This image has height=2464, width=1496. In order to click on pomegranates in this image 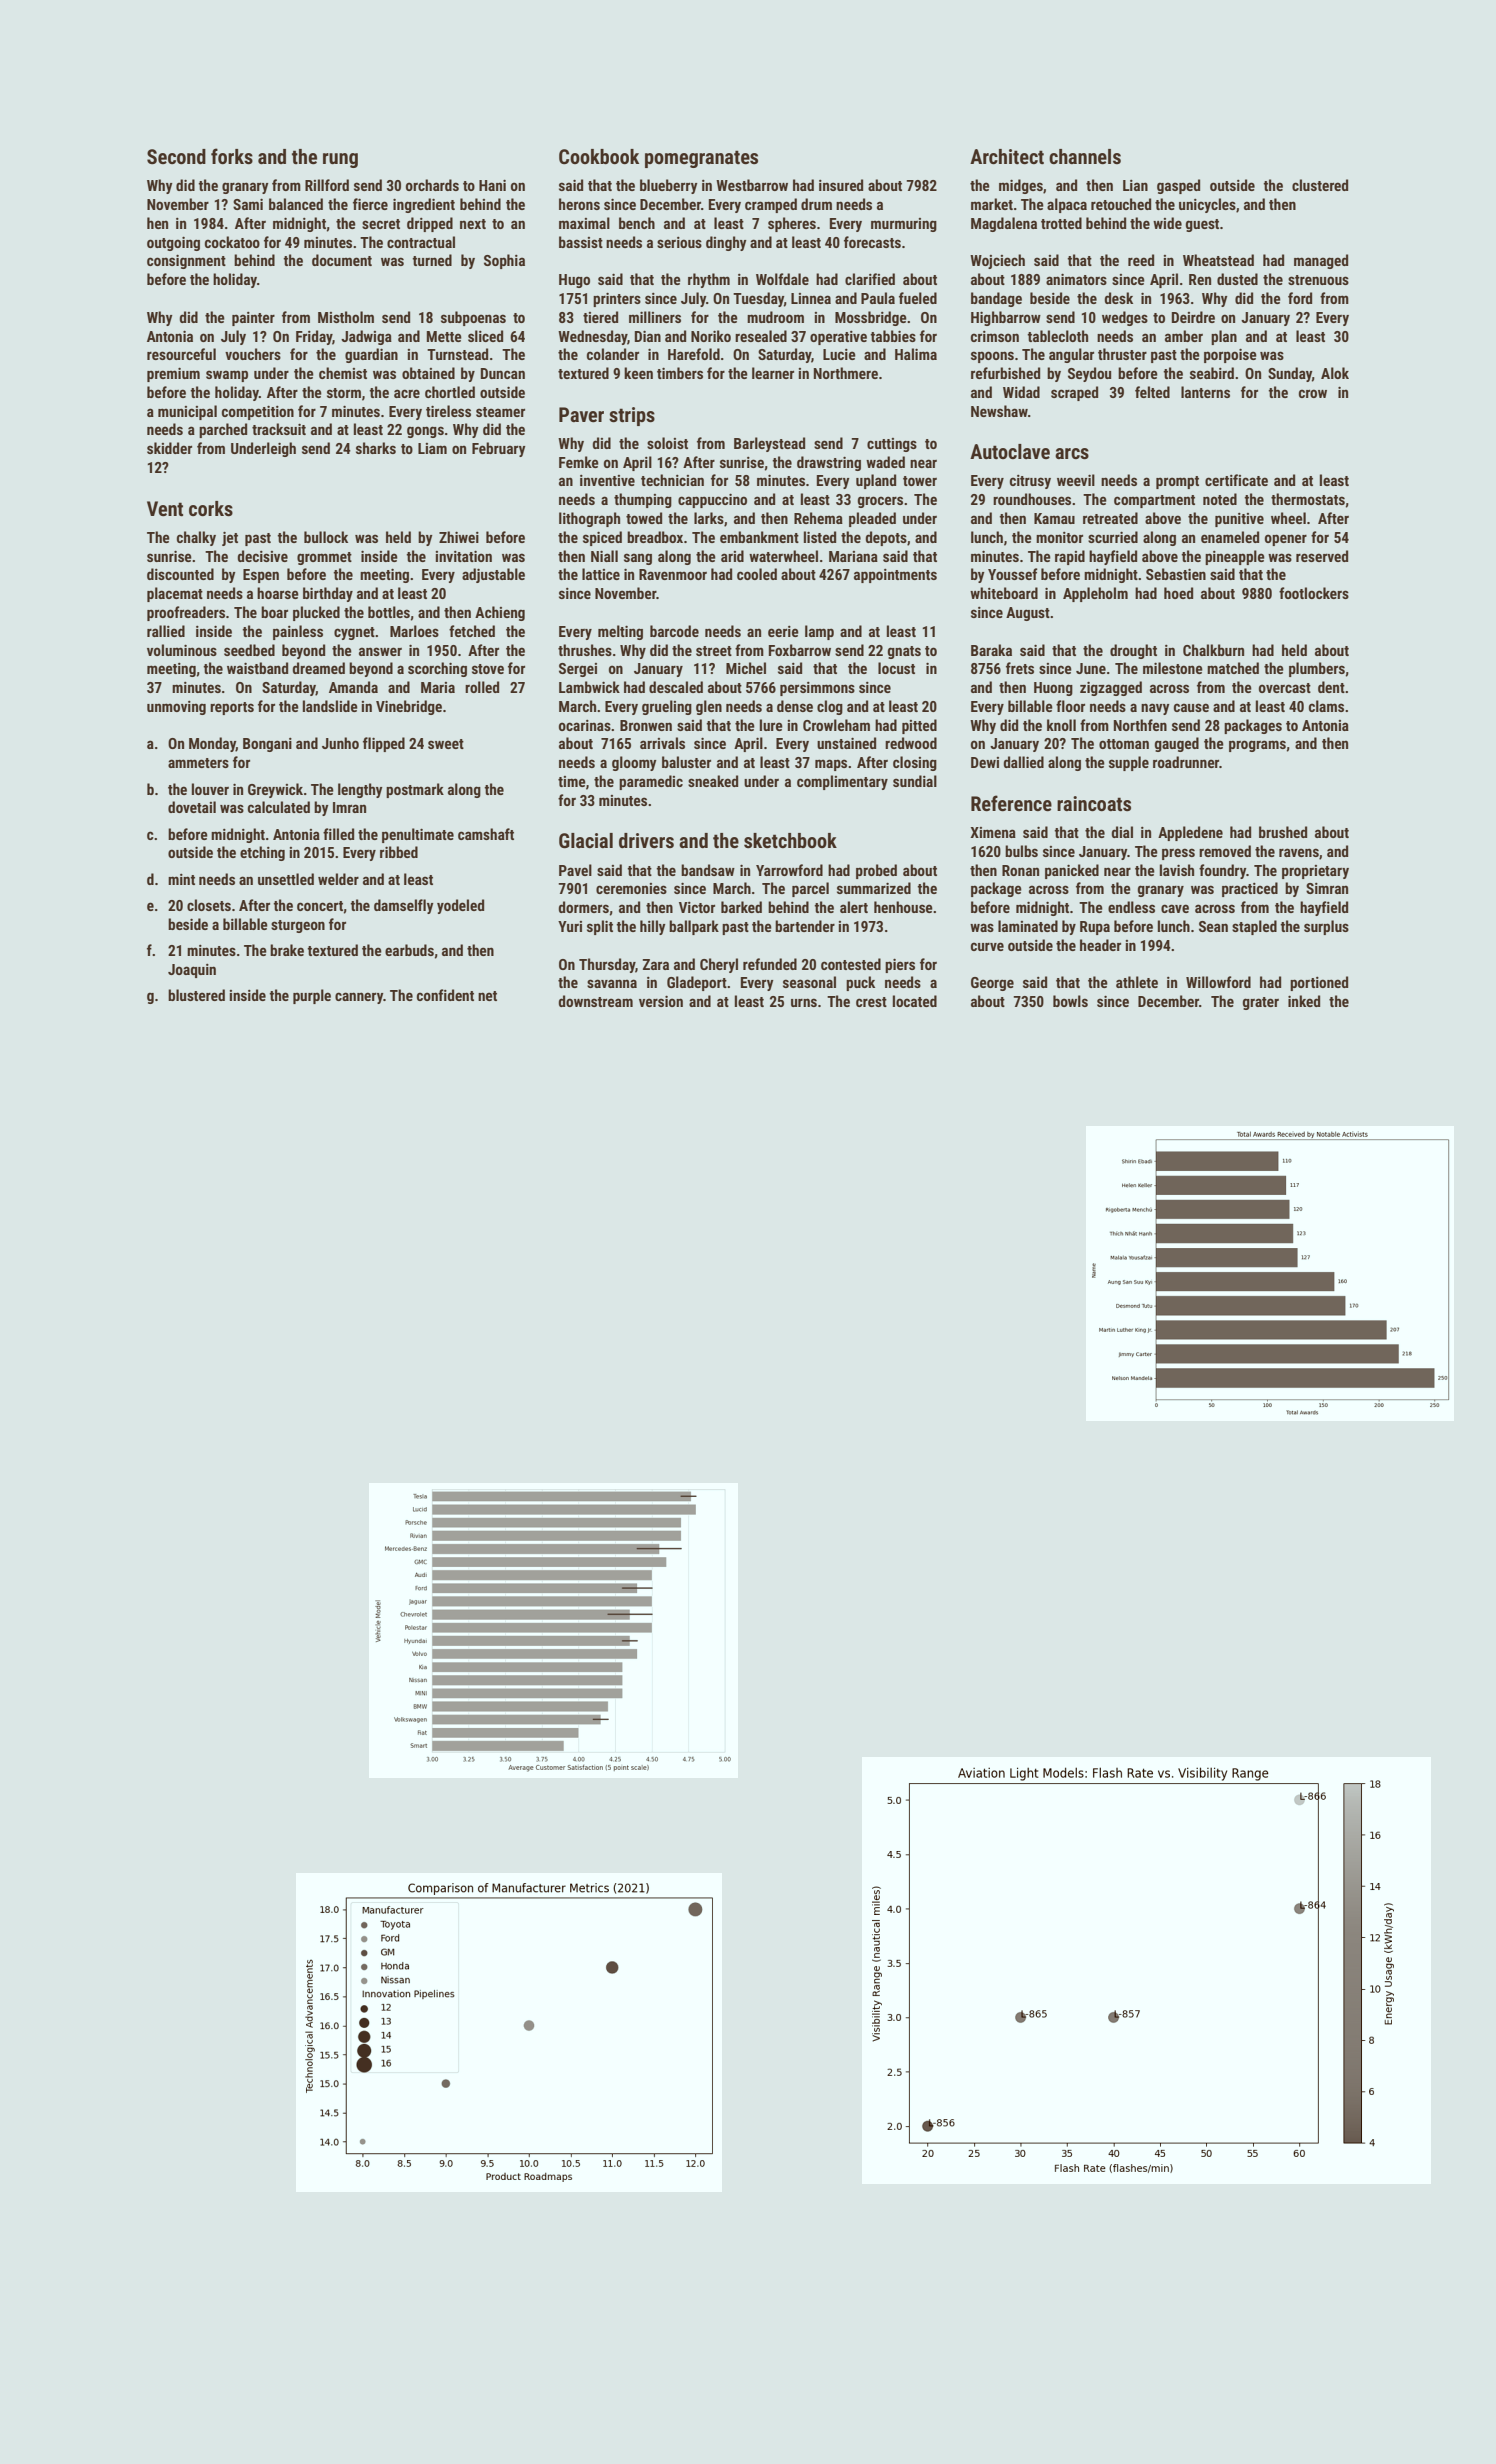, I will do `click(701, 159)`.
